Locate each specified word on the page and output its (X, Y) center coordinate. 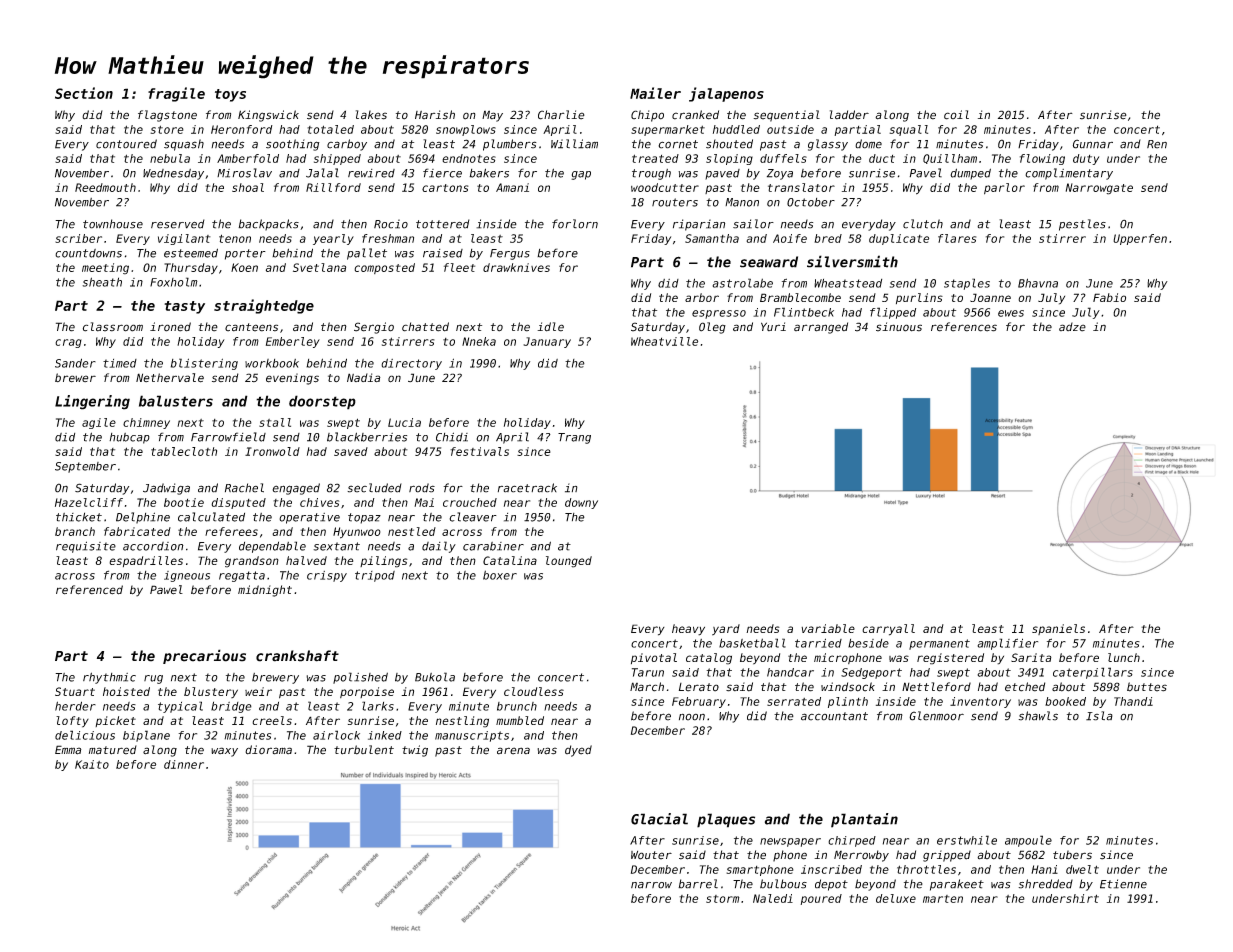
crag (68, 343)
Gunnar (1093, 144)
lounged (569, 562)
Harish (435, 115)
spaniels (1058, 629)
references (964, 327)
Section (84, 93)
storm (723, 899)
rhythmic (109, 678)
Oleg (712, 328)
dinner (184, 764)
